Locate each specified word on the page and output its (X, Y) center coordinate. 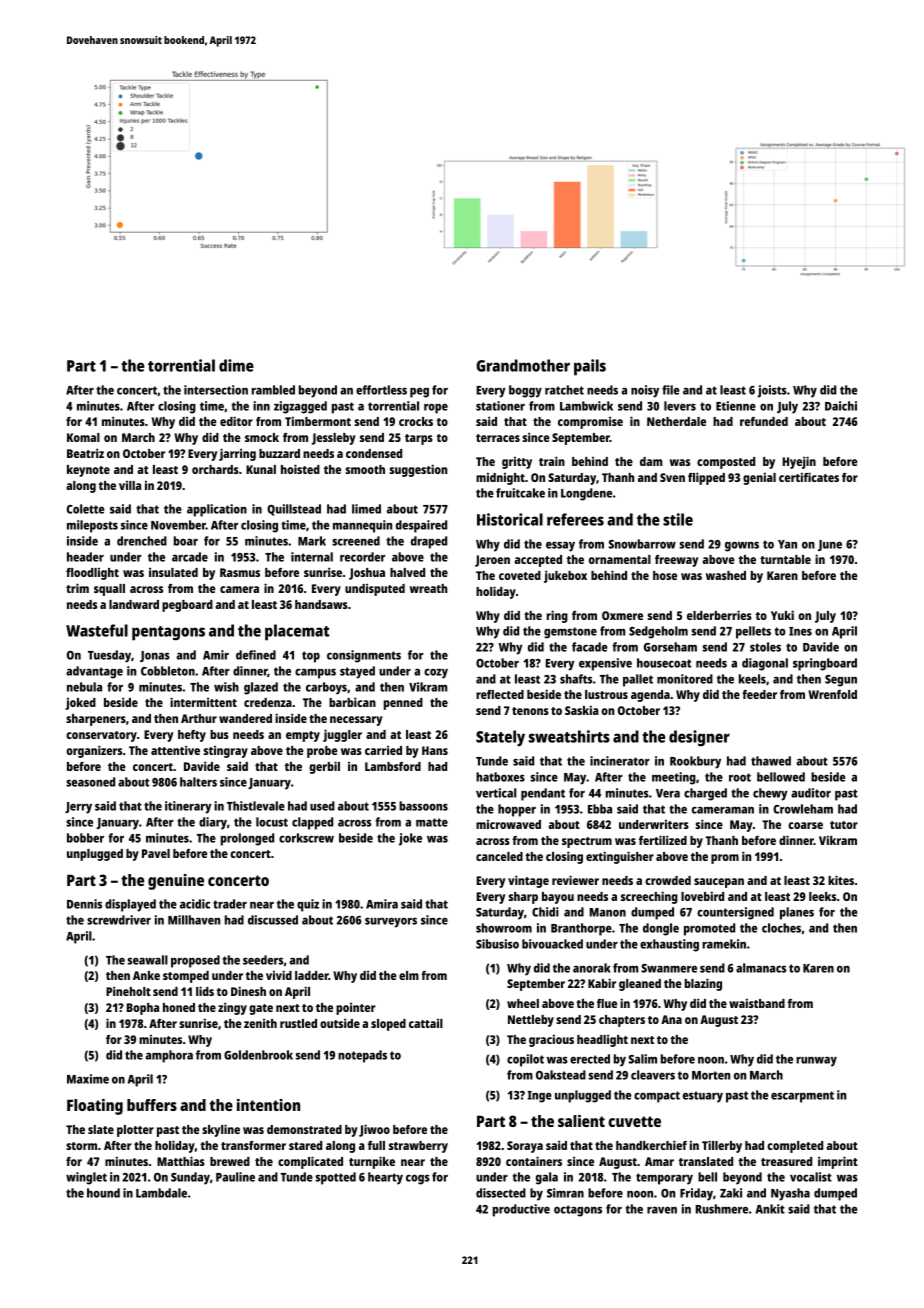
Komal (83, 437)
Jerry (78, 808)
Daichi (841, 406)
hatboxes (500, 777)
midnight (500, 479)
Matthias (181, 1161)
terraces (498, 438)
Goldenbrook (258, 1055)
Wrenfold (832, 694)
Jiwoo (374, 1130)
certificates (809, 477)
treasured (786, 1161)
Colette (86, 509)
